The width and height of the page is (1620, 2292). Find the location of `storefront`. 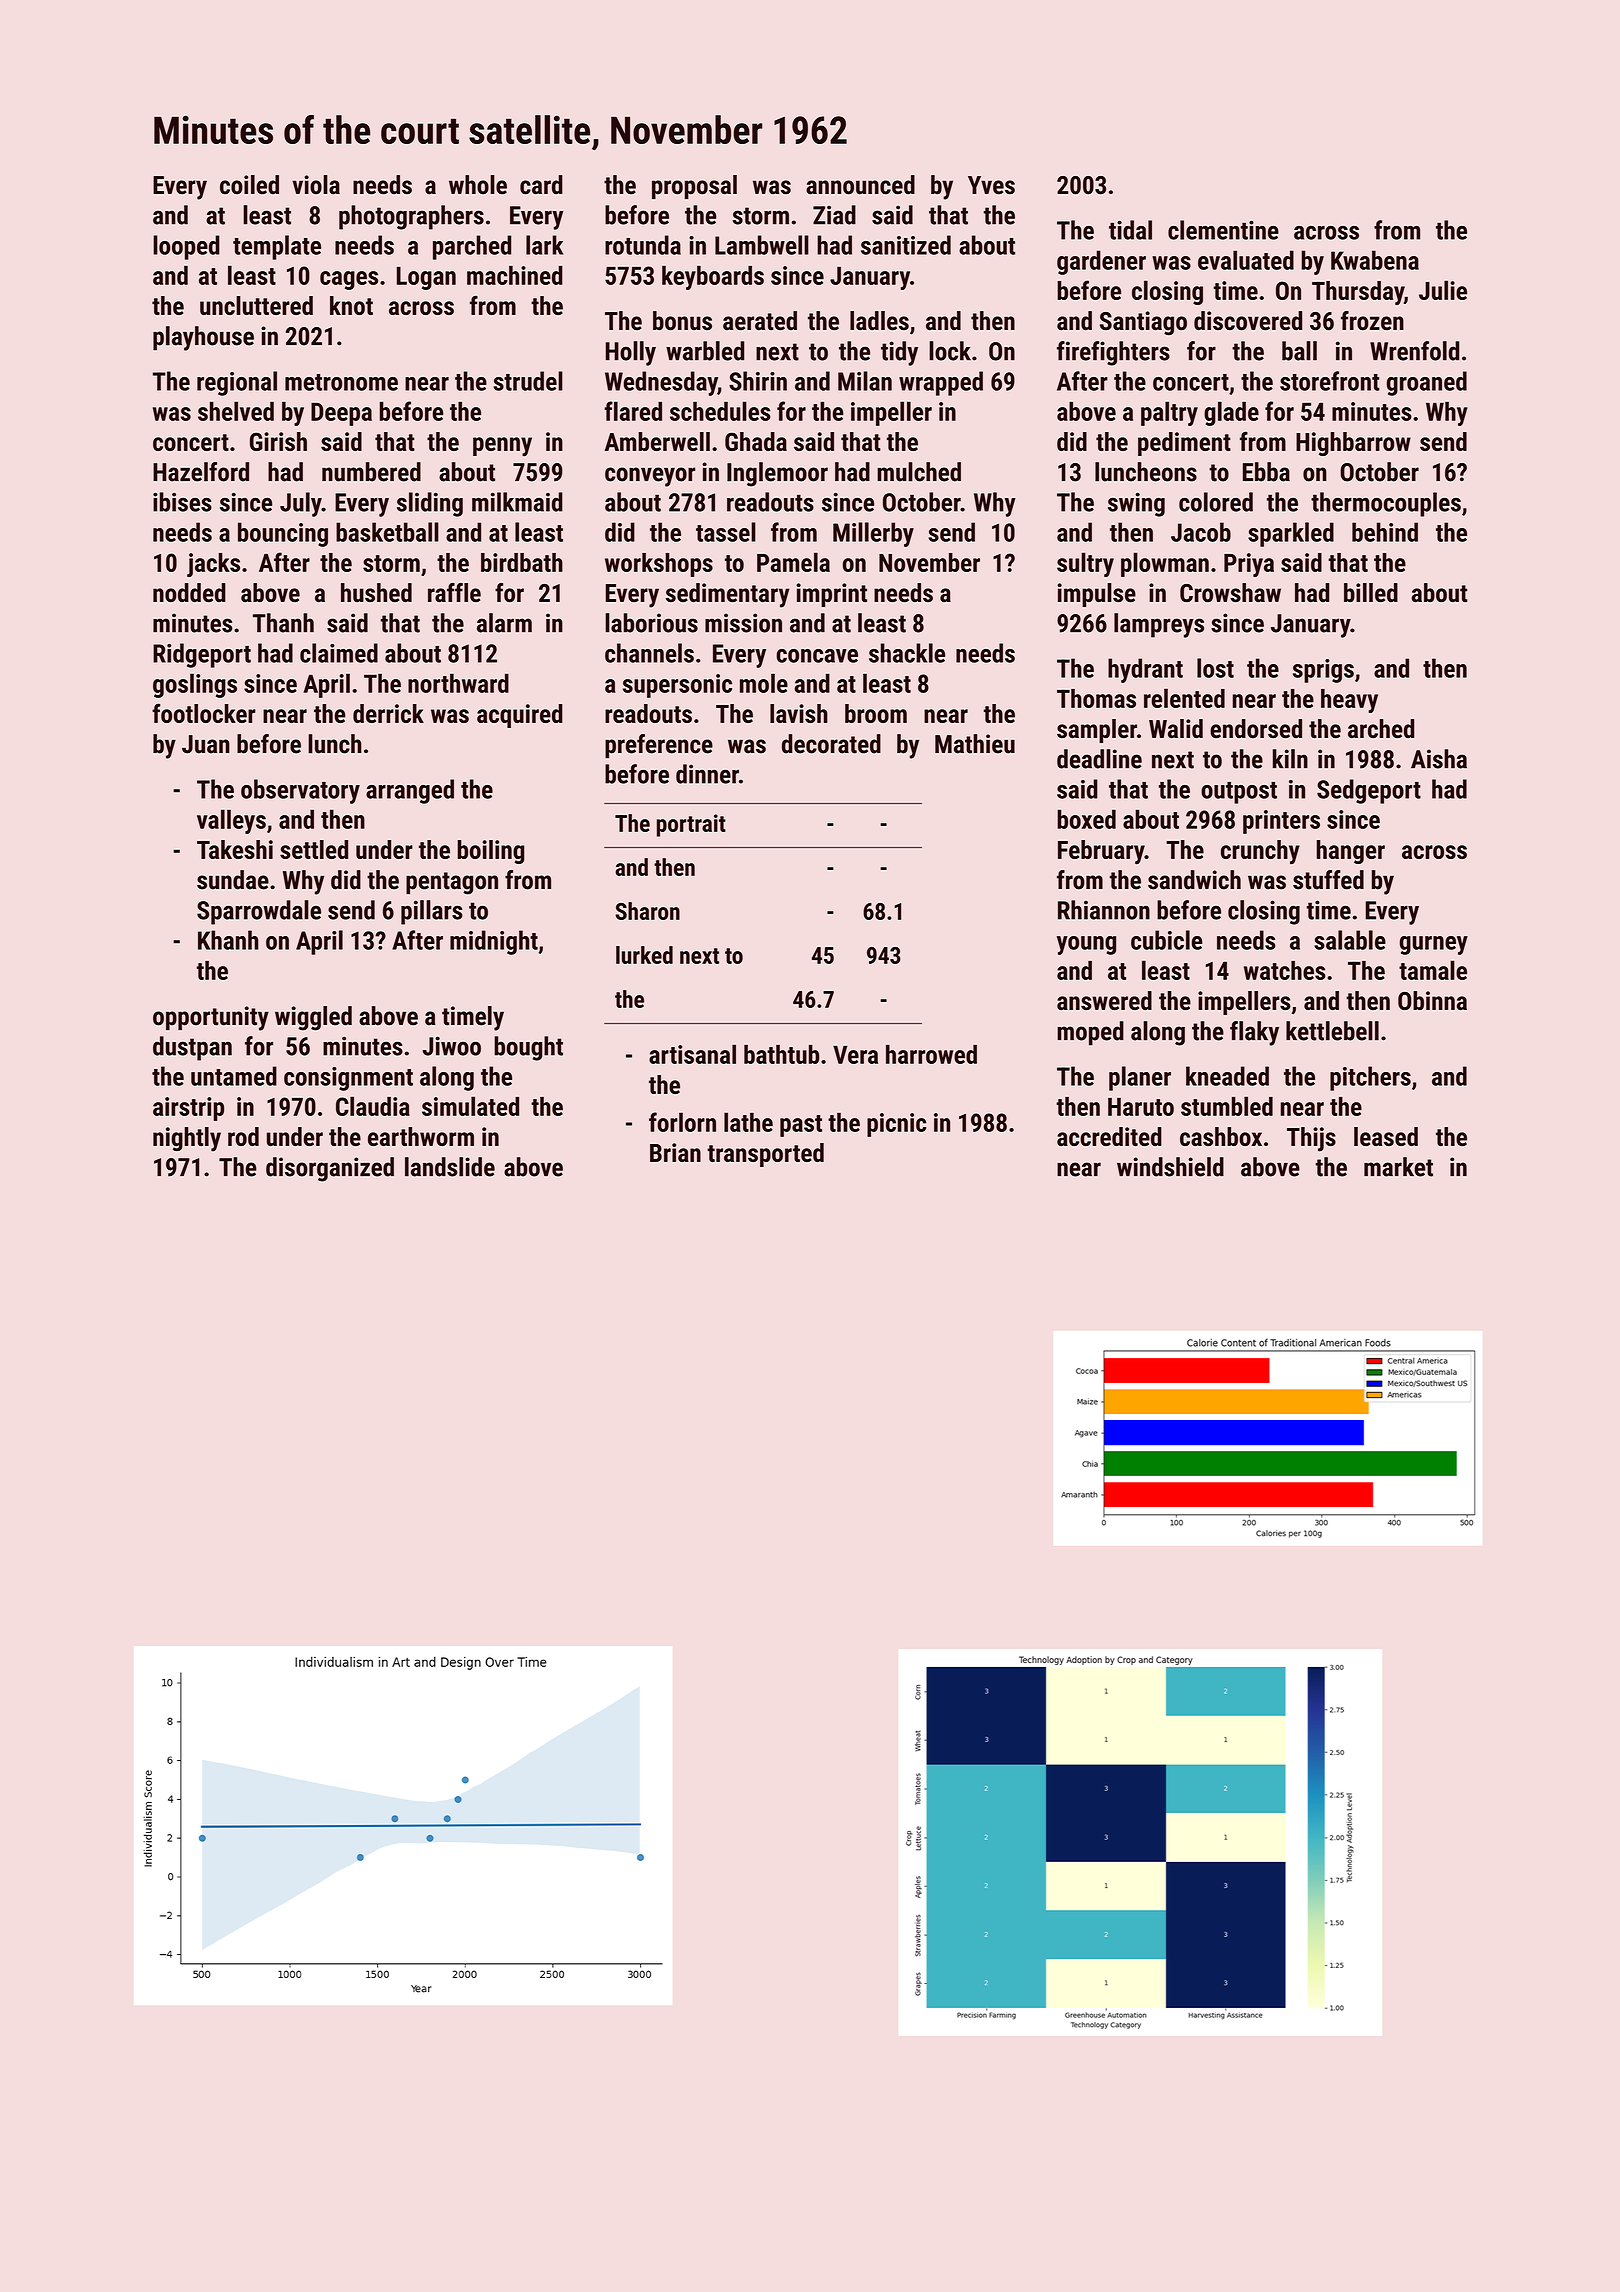

storefront is located at coordinates (1330, 381).
